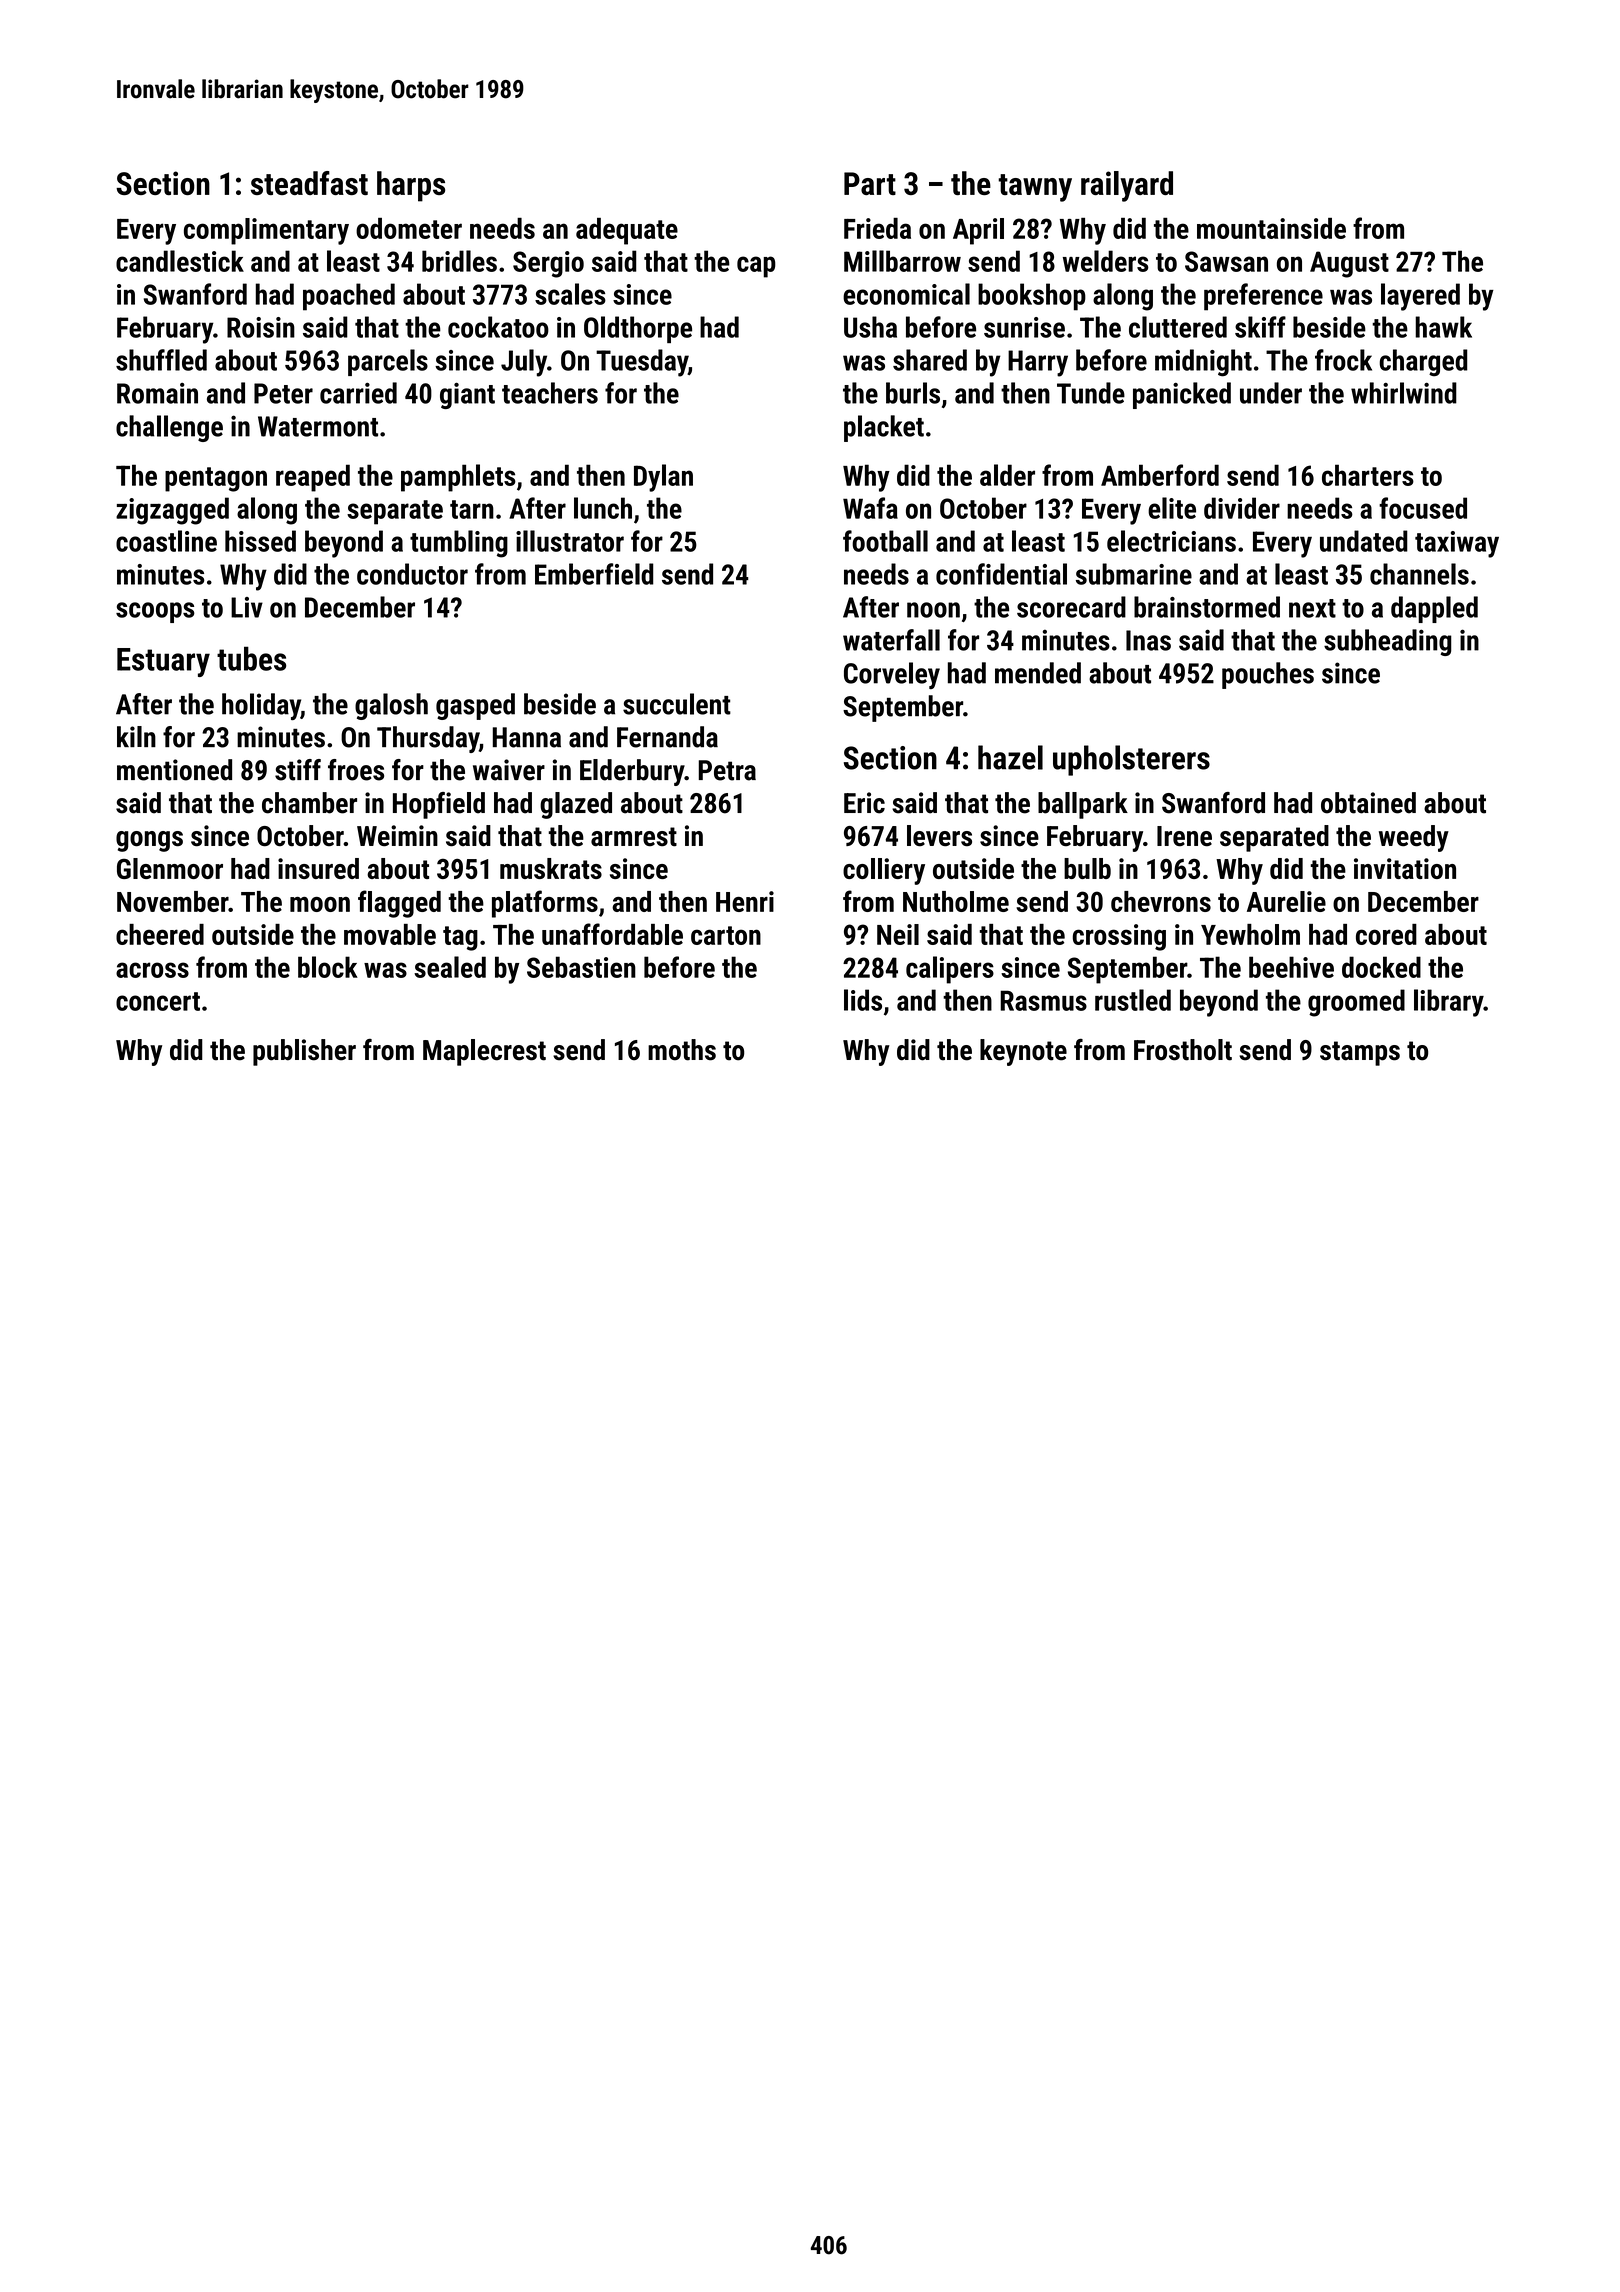 The width and height of the document is (1620, 2292). What do you see at coordinates (930, 360) in the document?
I see `shared` at bounding box center [930, 360].
